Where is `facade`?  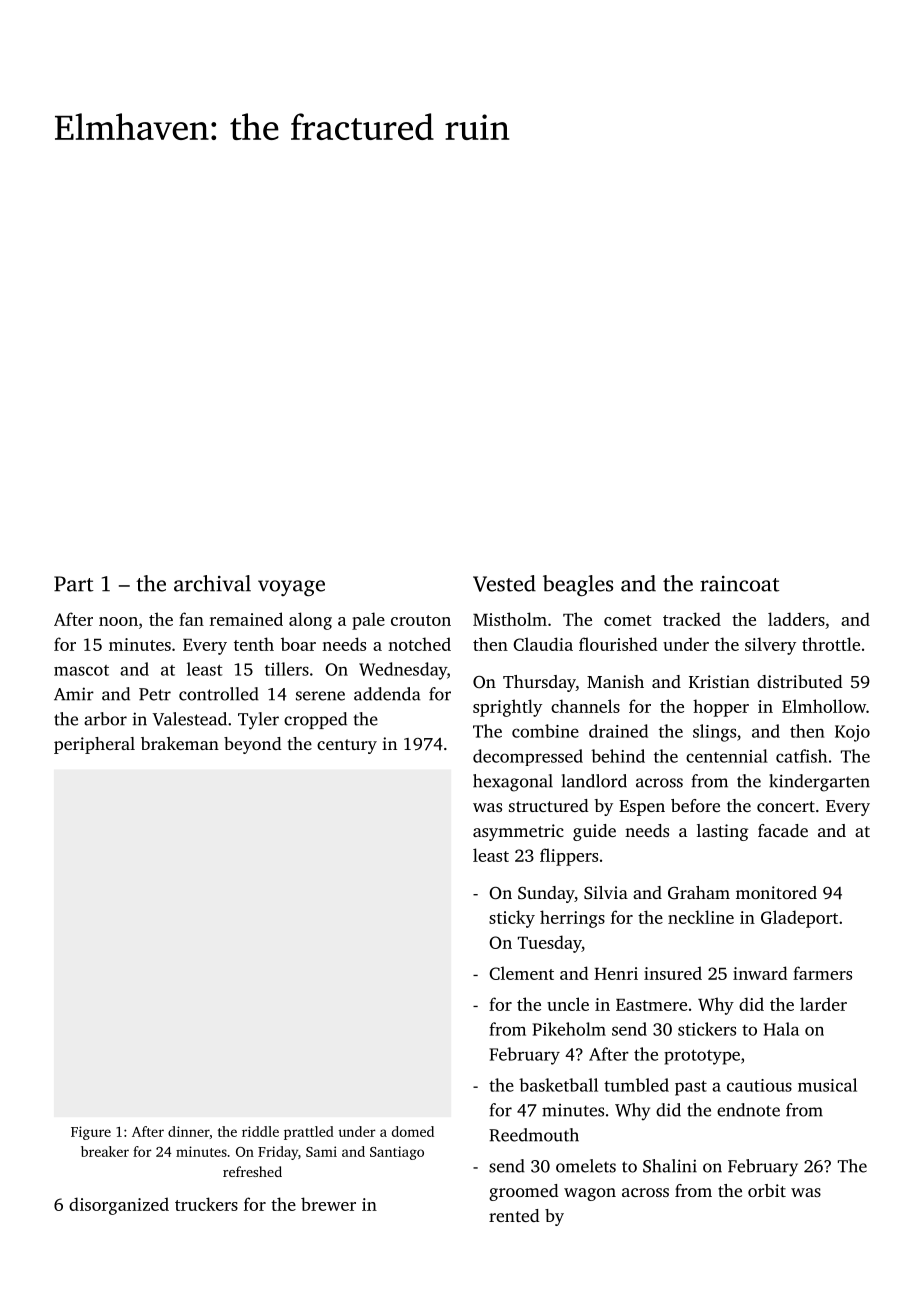
facade is located at coordinates (783, 830).
